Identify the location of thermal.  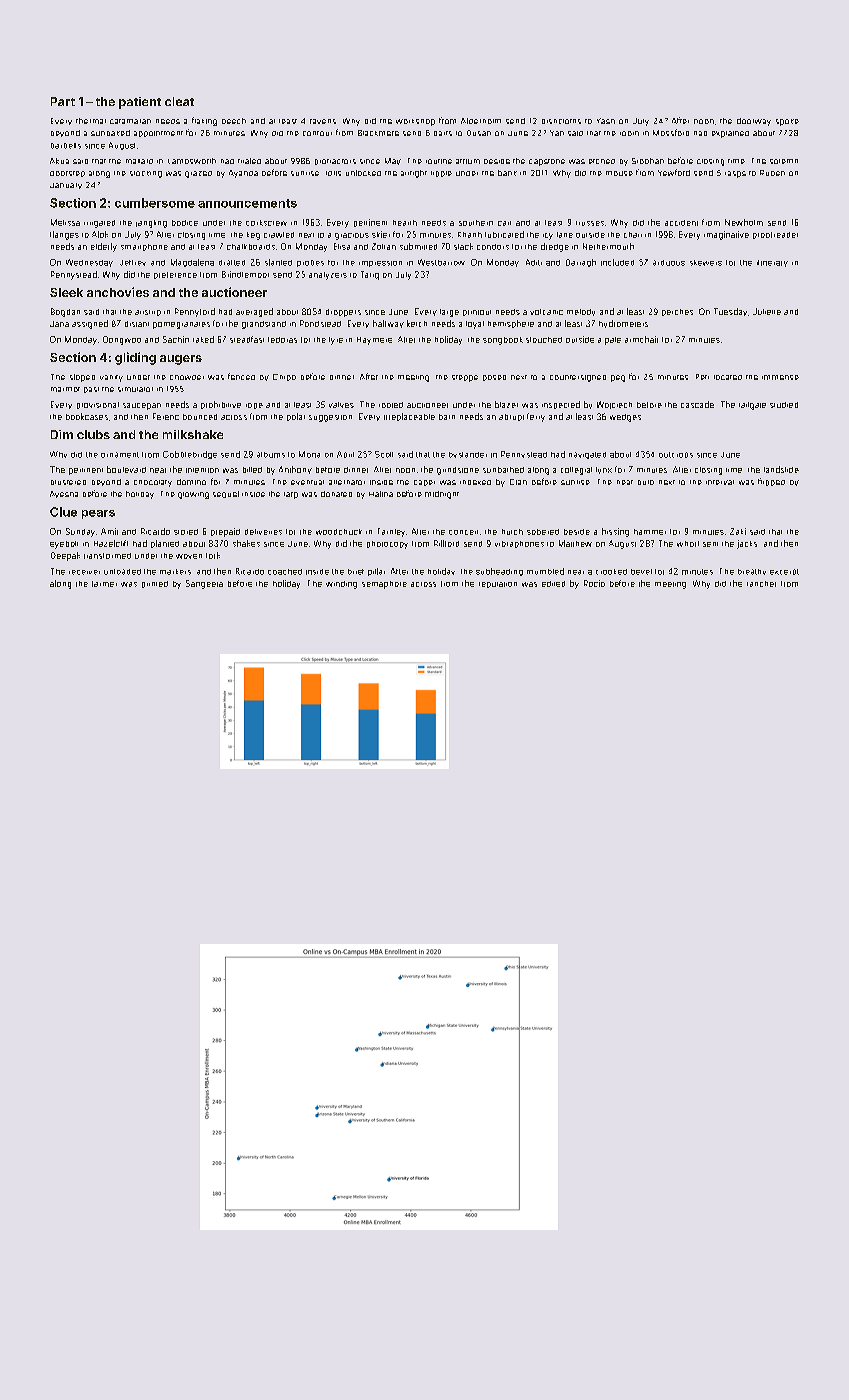
(91, 121).
